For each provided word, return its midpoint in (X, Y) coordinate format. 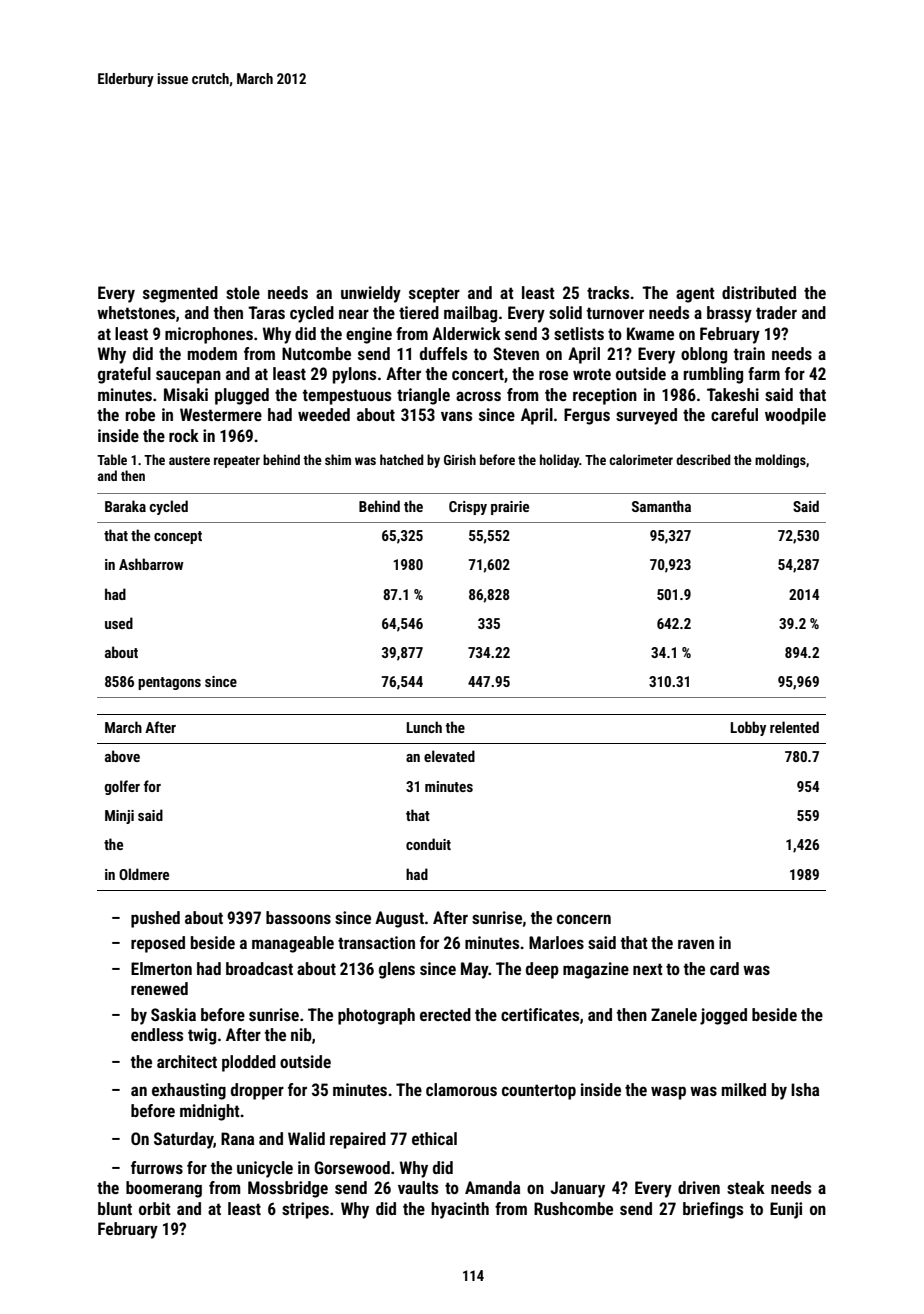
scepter (434, 295)
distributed (759, 292)
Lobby (748, 728)
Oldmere (144, 874)
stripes (305, 1210)
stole (243, 292)
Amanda (492, 1187)
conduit (428, 844)
